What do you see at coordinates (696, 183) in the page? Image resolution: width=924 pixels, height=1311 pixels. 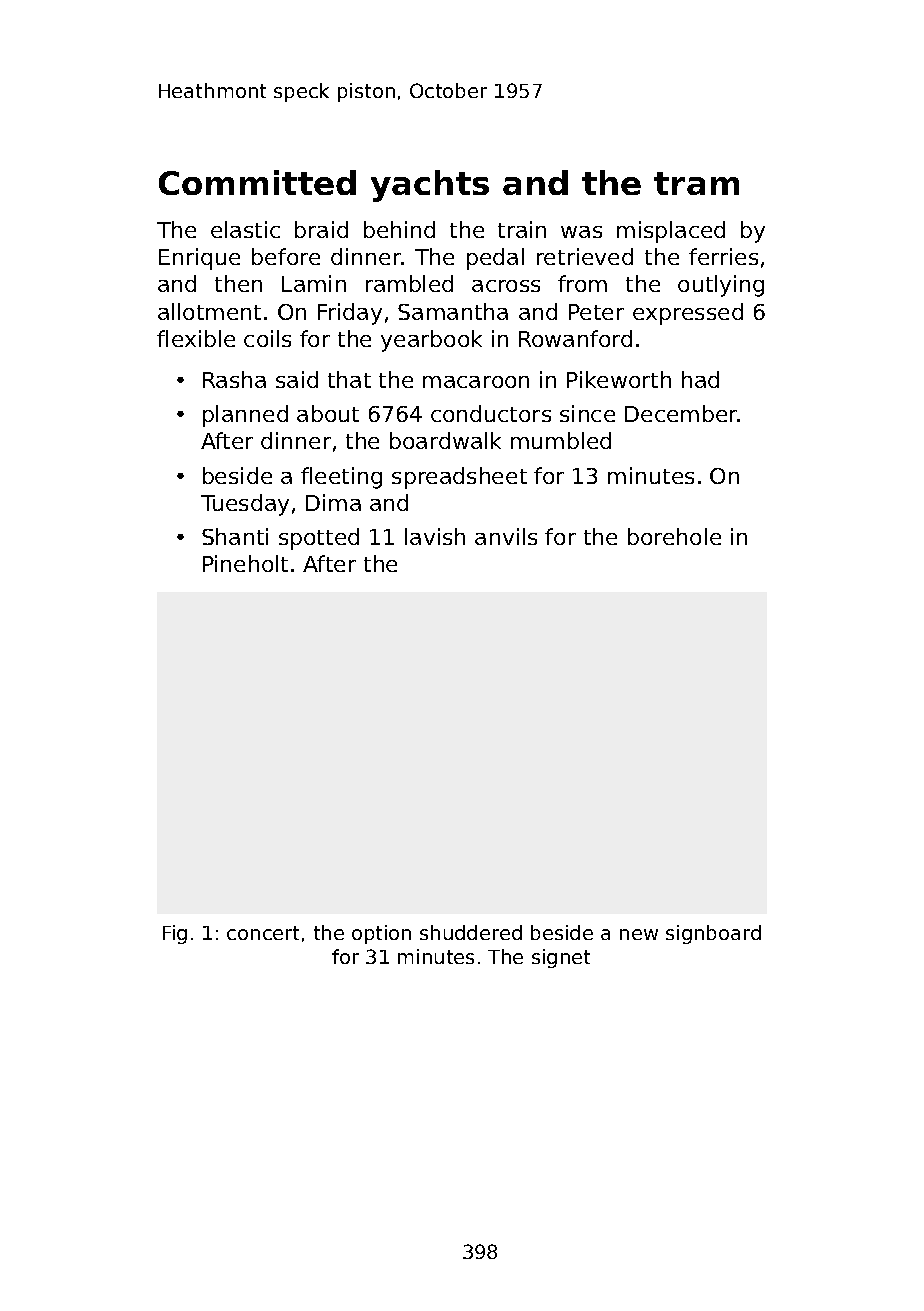 I see `tram` at bounding box center [696, 183].
